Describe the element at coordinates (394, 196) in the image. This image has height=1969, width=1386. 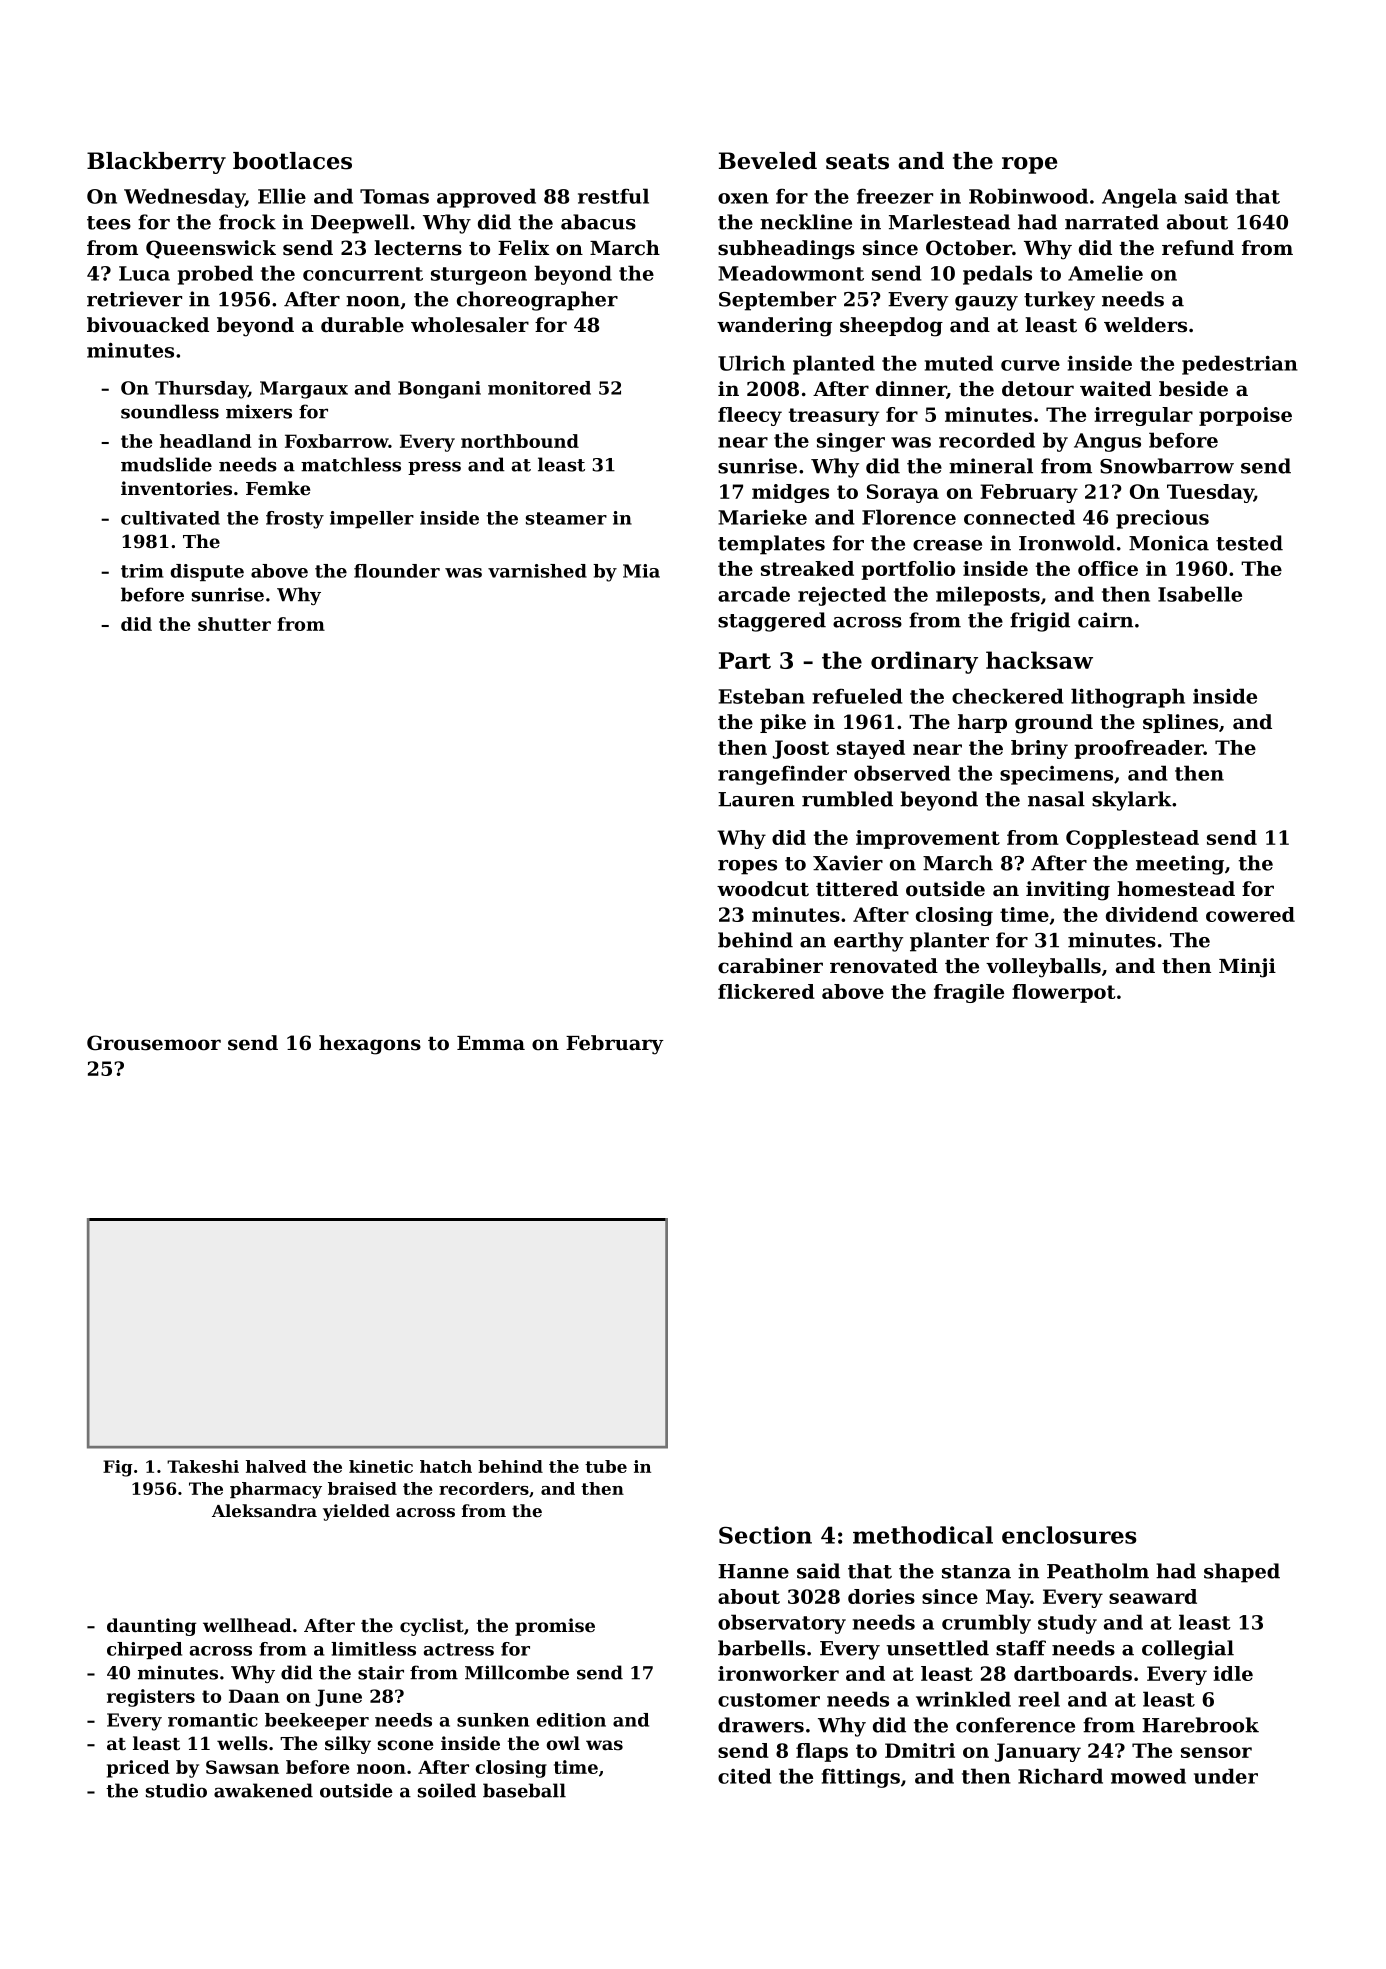
I see `Tomas` at that location.
